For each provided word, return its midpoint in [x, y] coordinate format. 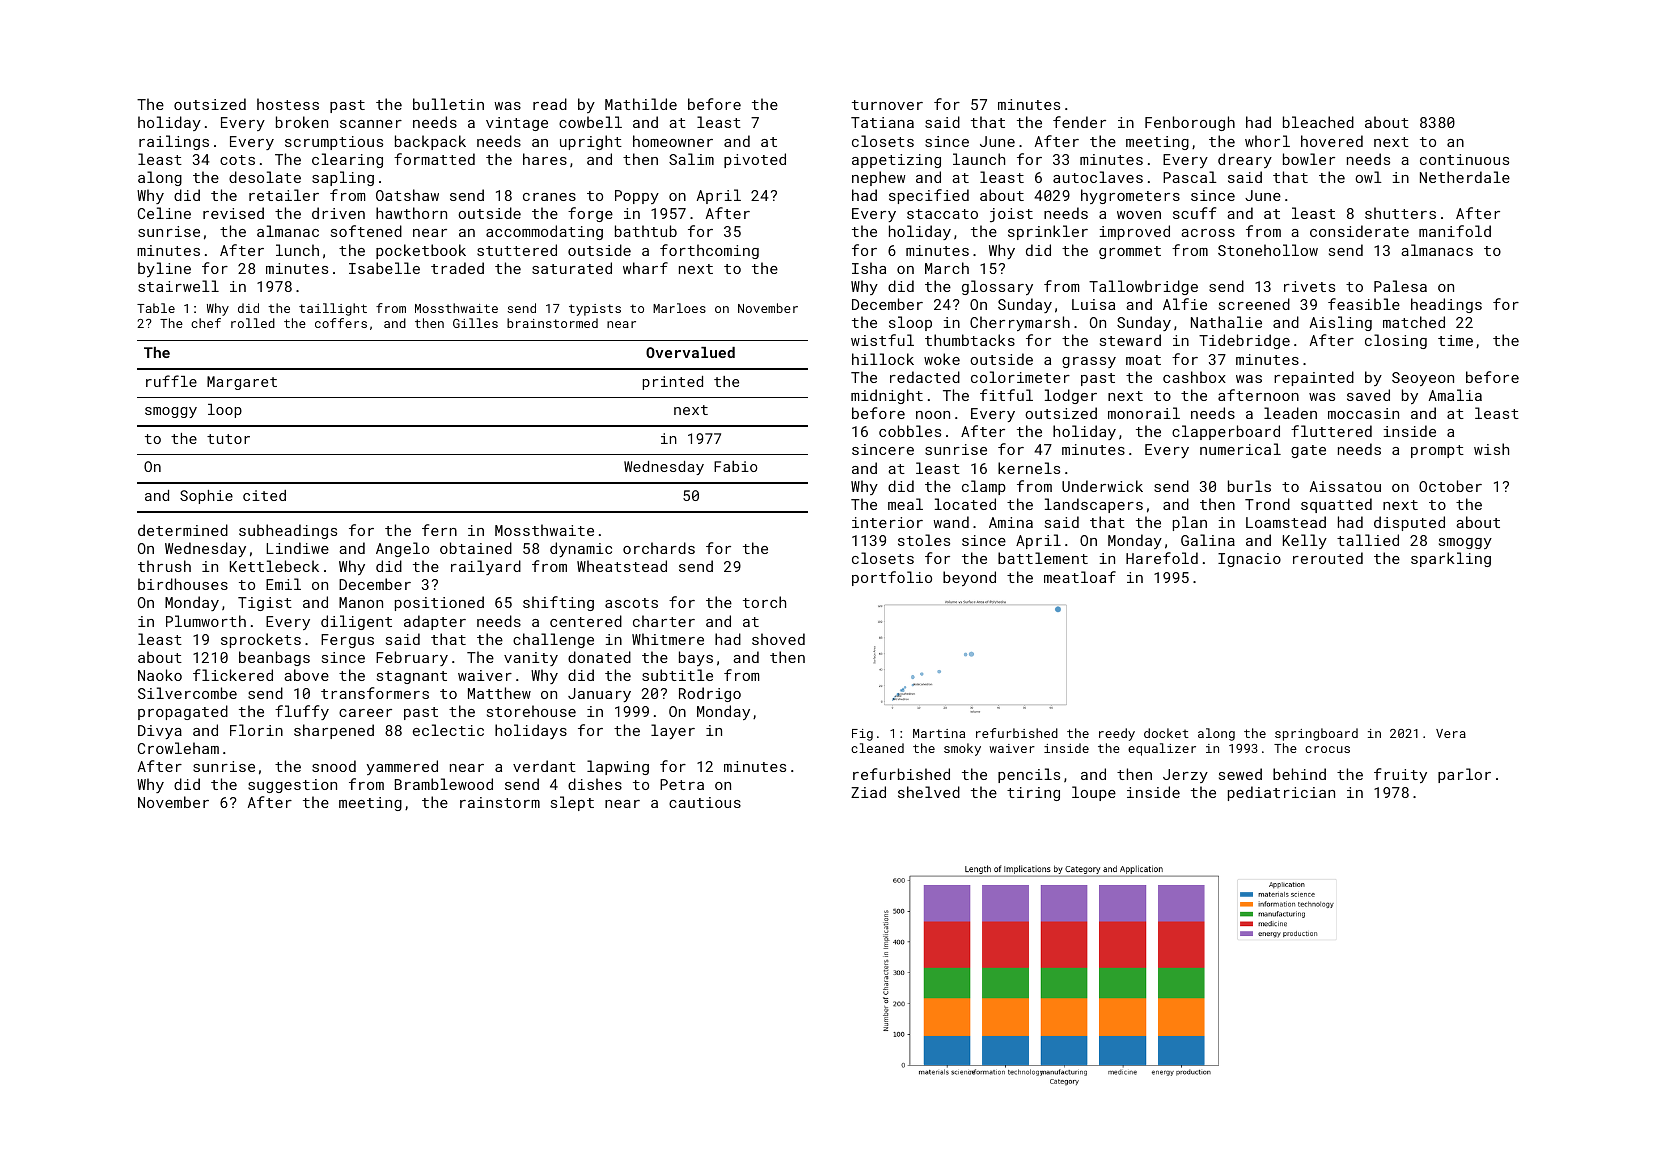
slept [572, 803]
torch [764, 602]
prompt [1437, 451]
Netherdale [1465, 177]
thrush [164, 566]
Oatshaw [407, 195]
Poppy [637, 197]
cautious [705, 802]
